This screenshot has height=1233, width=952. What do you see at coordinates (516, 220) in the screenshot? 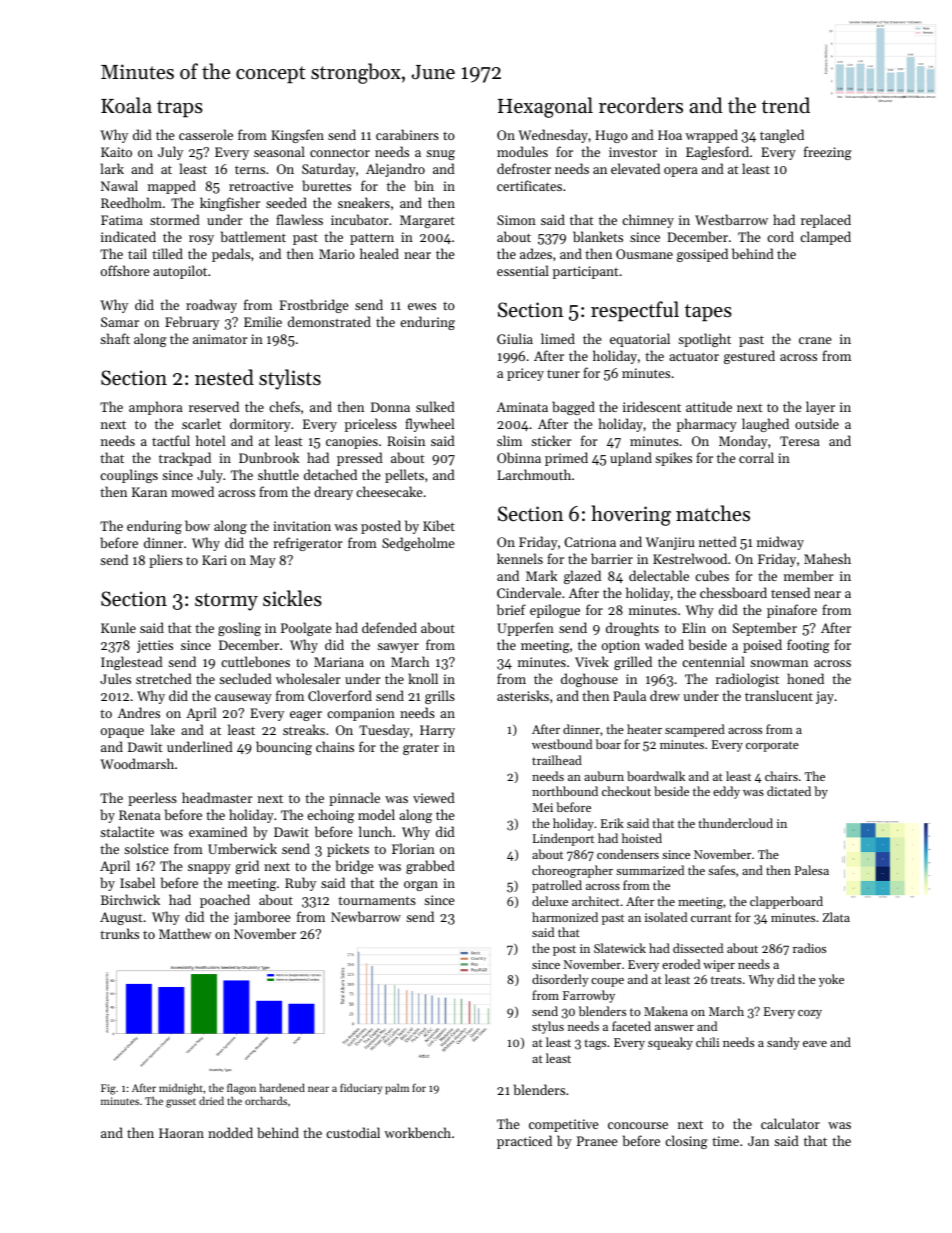
I see `Simon` at bounding box center [516, 220].
